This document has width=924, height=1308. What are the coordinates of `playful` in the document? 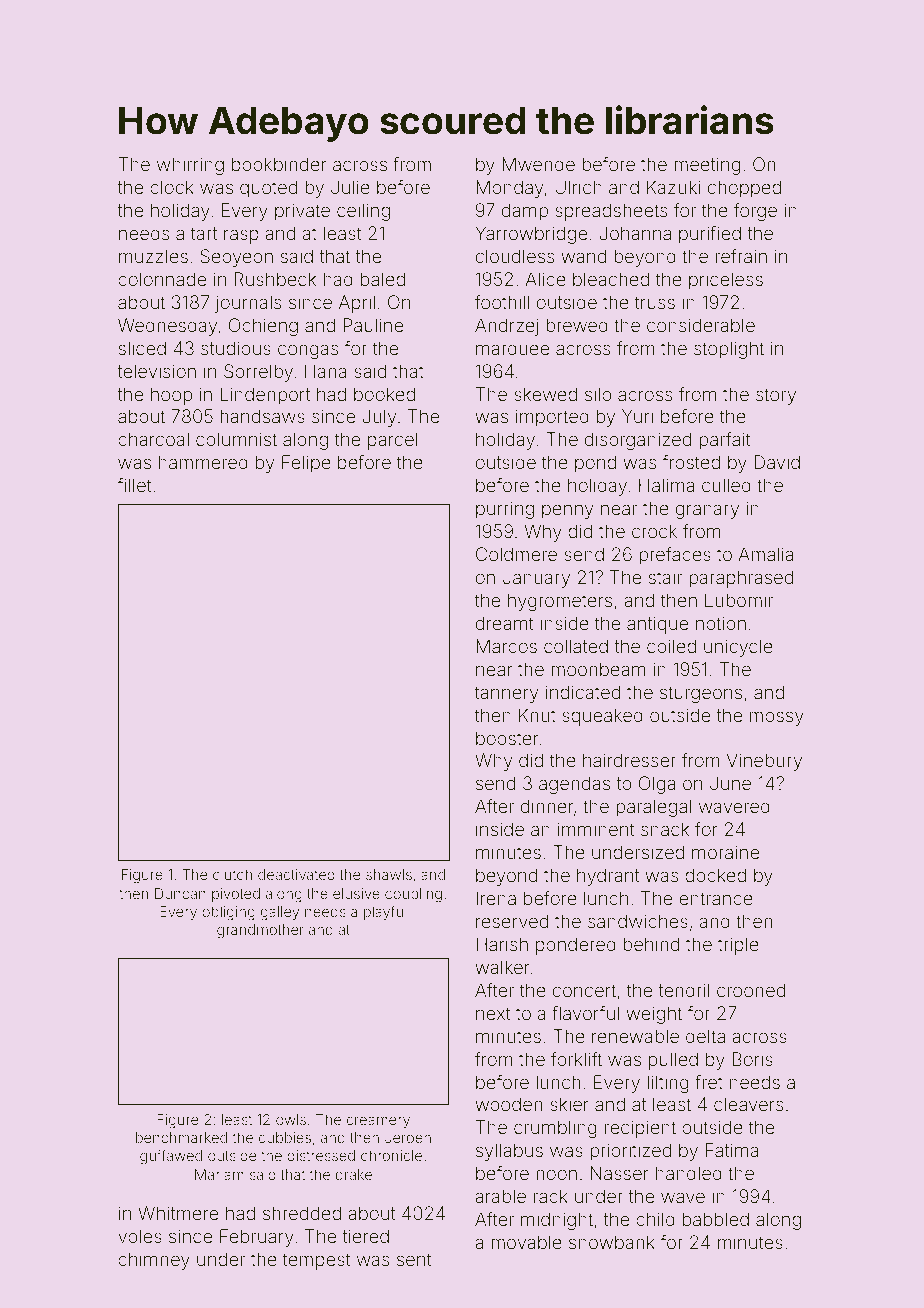 It's located at (385, 912).
